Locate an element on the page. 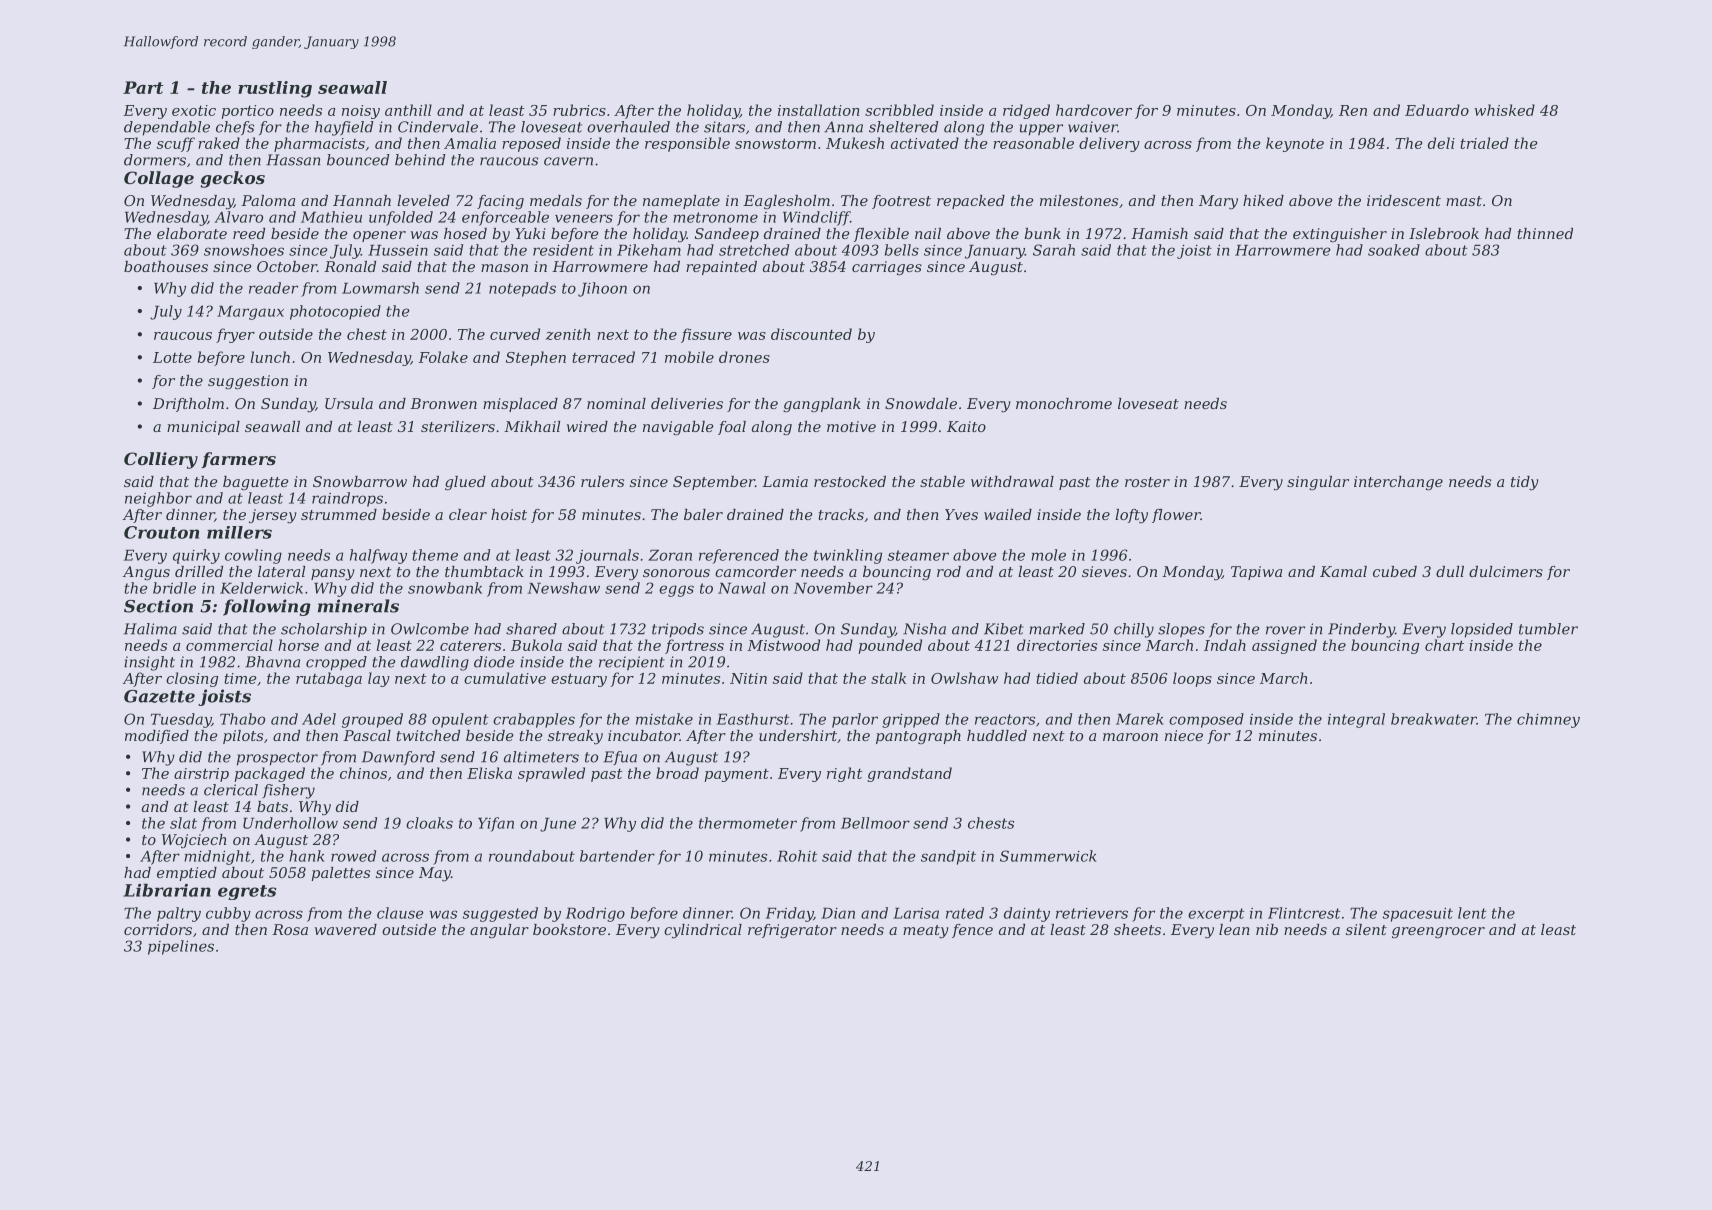 The width and height of the page is (1712, 1210). Halima is located at coordinates (150, 629).
